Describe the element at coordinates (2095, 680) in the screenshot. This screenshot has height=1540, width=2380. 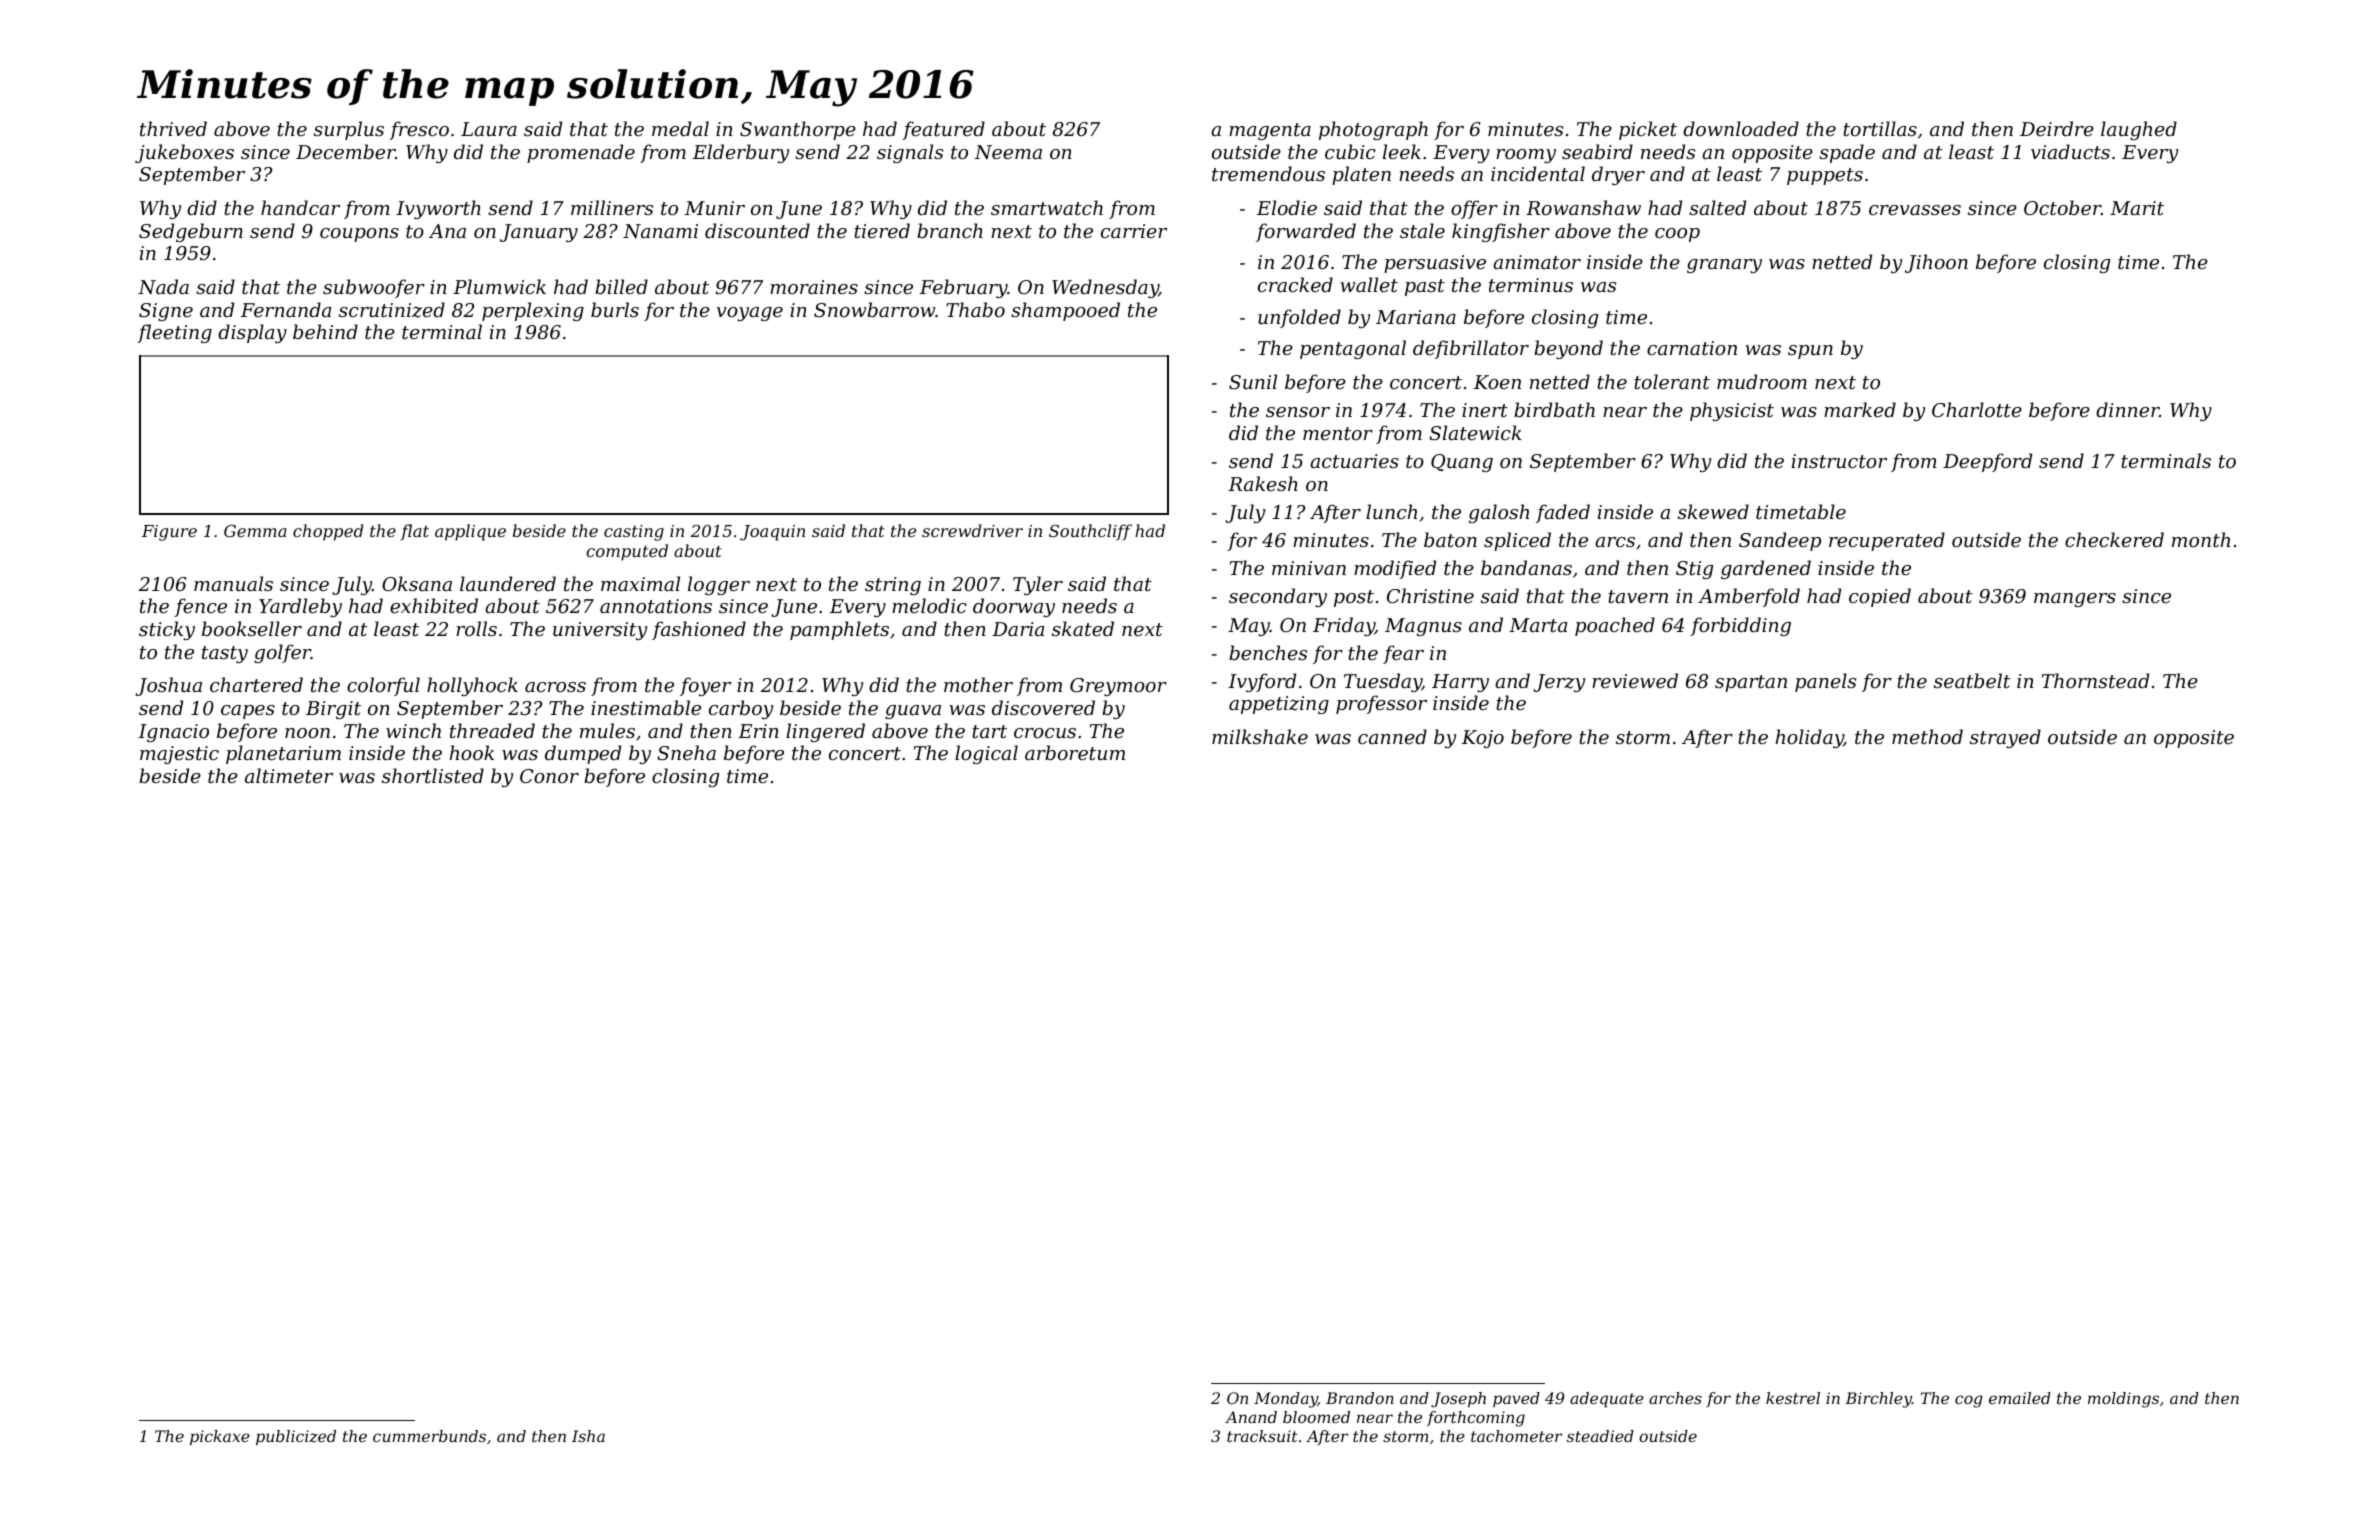
I see `Thornstead` at that location.
